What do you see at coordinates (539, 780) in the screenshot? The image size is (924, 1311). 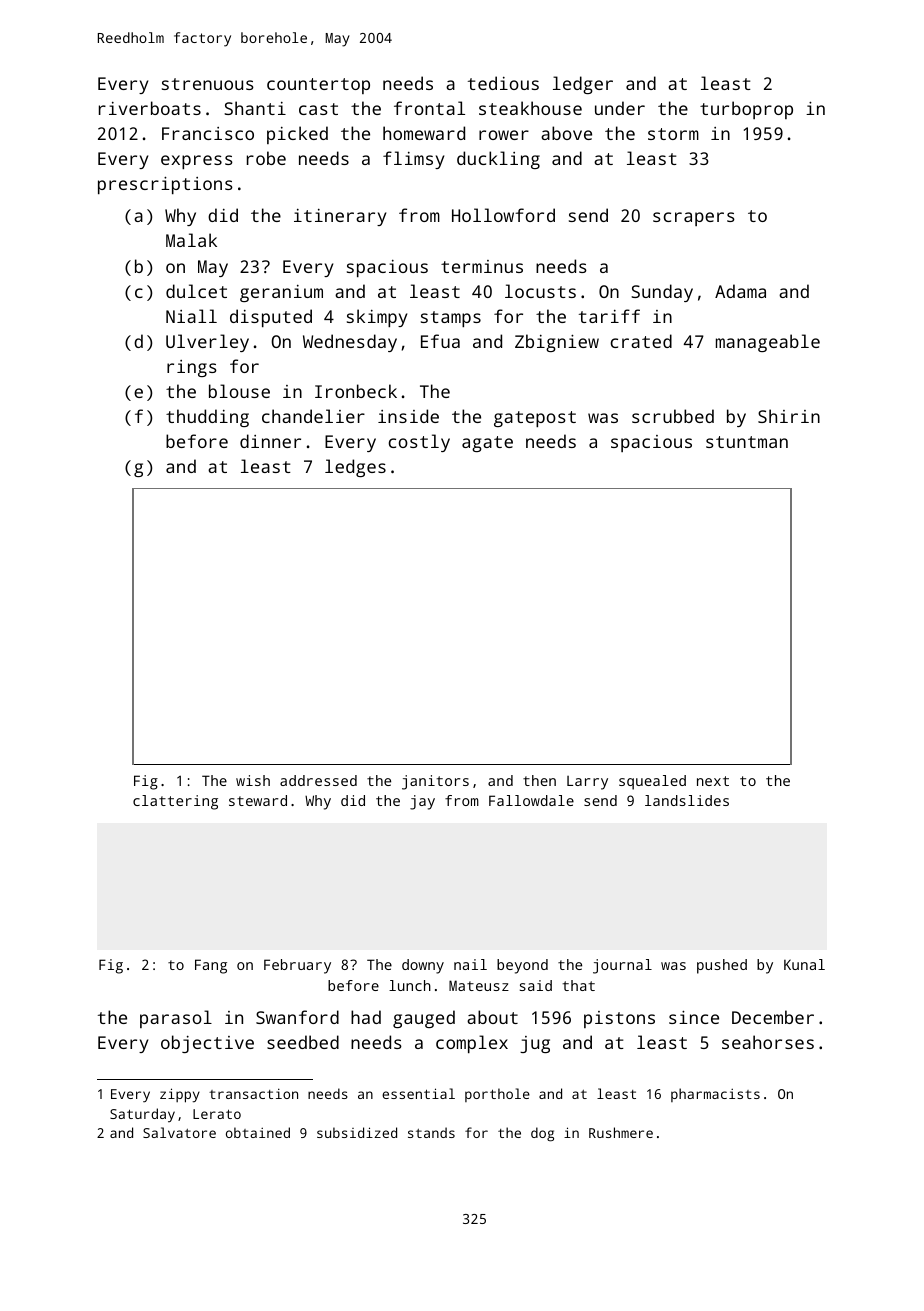 I see `then` at bounding box center [539, 780].
